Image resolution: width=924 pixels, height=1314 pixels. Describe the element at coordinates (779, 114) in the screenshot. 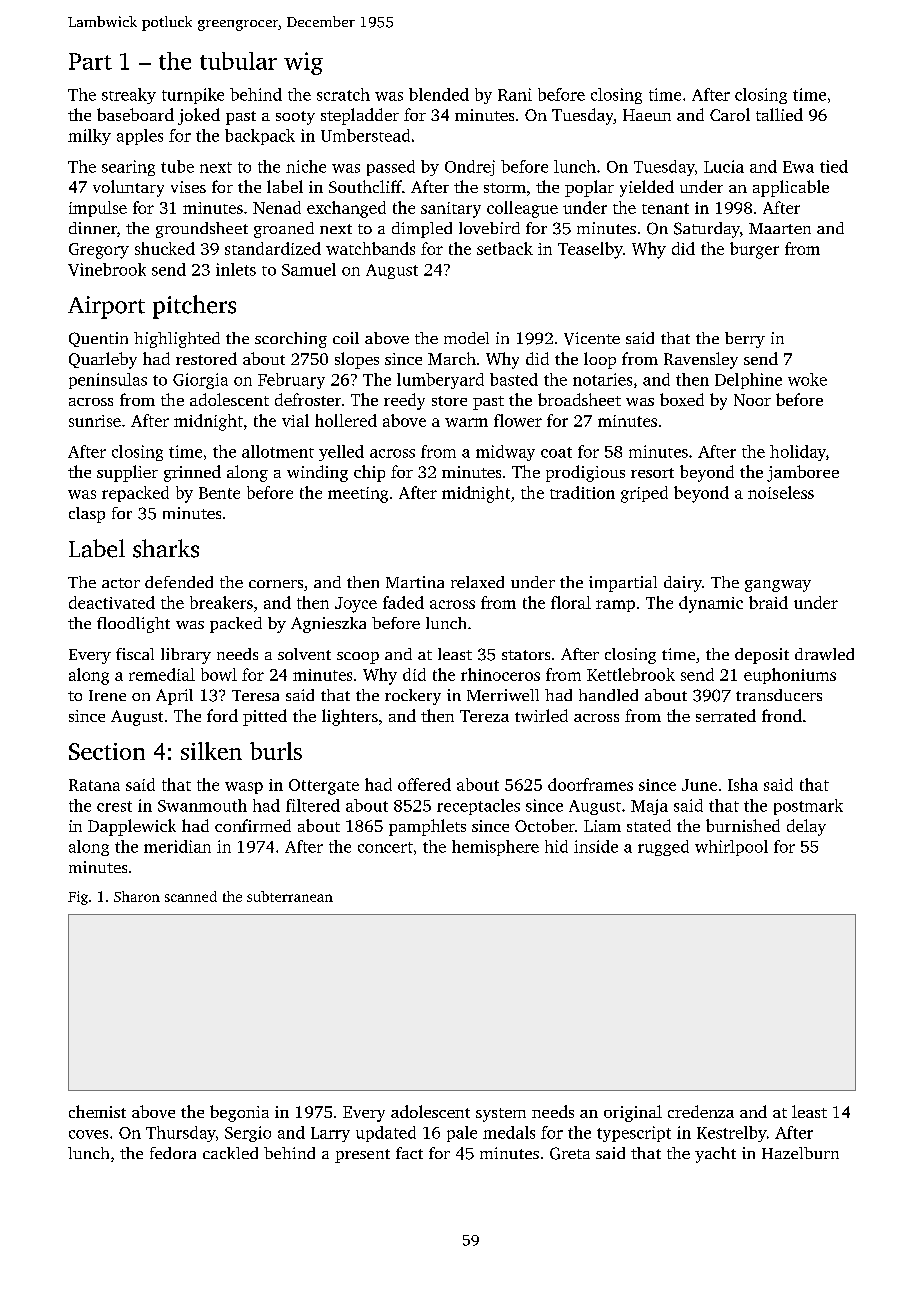

I see `tallied` at that location.
